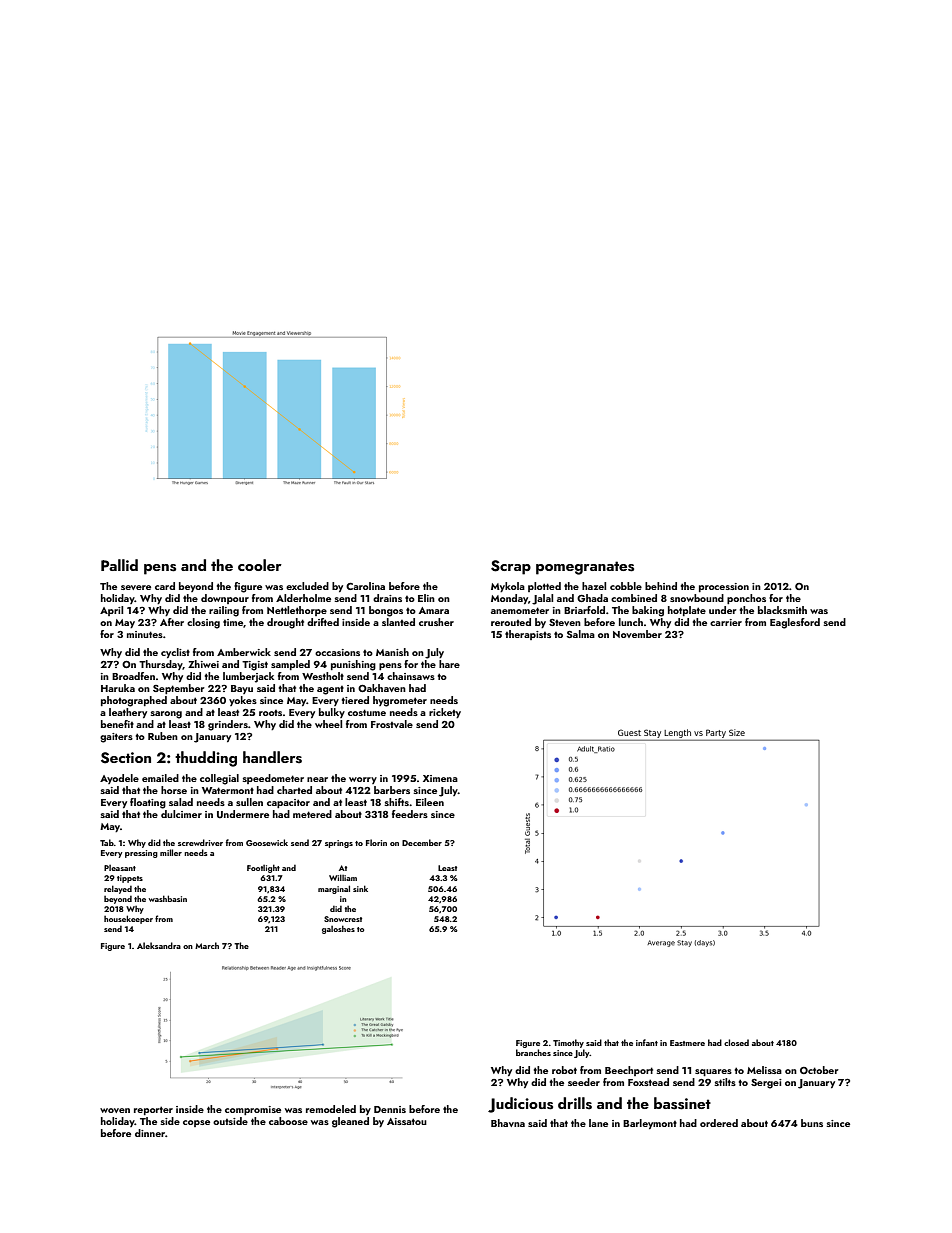 The height and width of the document is (1233, 952). Describe the element at coordinates (724, 587) in the document. I see `procession` at that location.
